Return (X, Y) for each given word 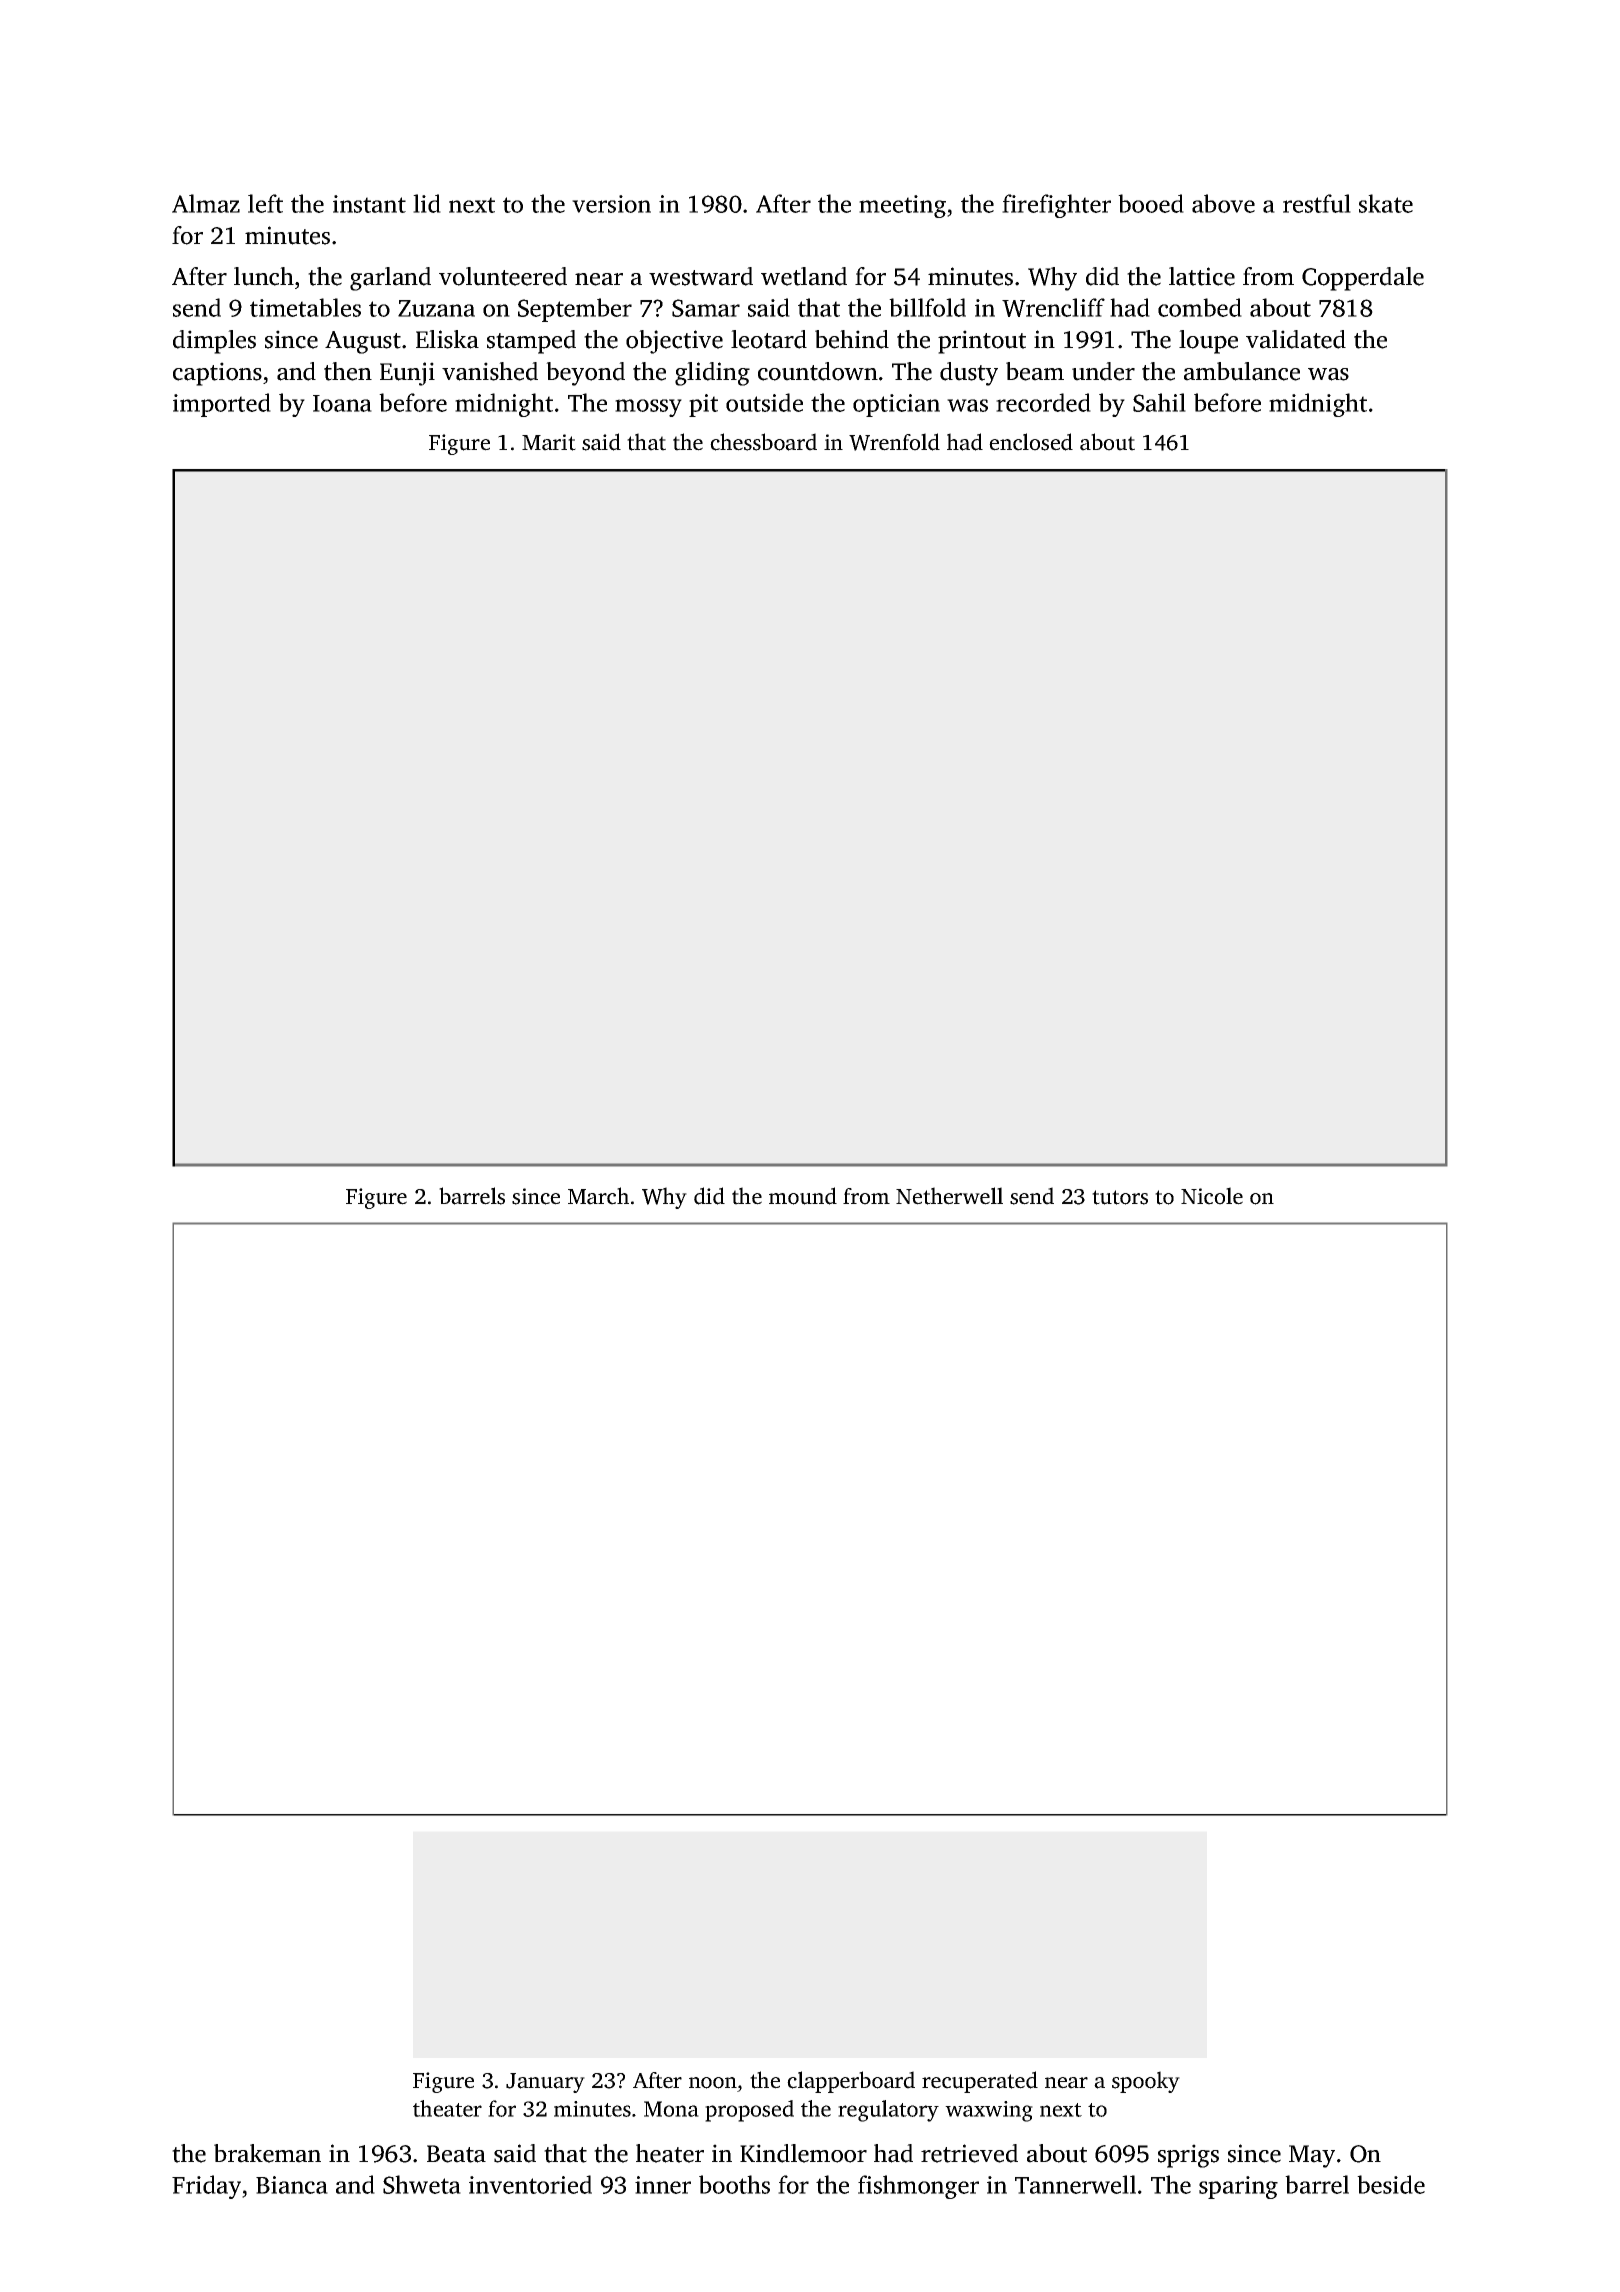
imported (222, 405)
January (545, 2083)
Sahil (1159, 402)
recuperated (980, 2082)
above (1223, 203)
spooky (1146, 2082)
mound (803, 1196)
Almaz (206, 203)
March (598, 1196)
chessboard (763, 442)
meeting (902, 206)
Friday (206, 2187)
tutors (1120, 1197)
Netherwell (949, 1196)
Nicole (1212, 1196)
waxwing (989, 2111)
